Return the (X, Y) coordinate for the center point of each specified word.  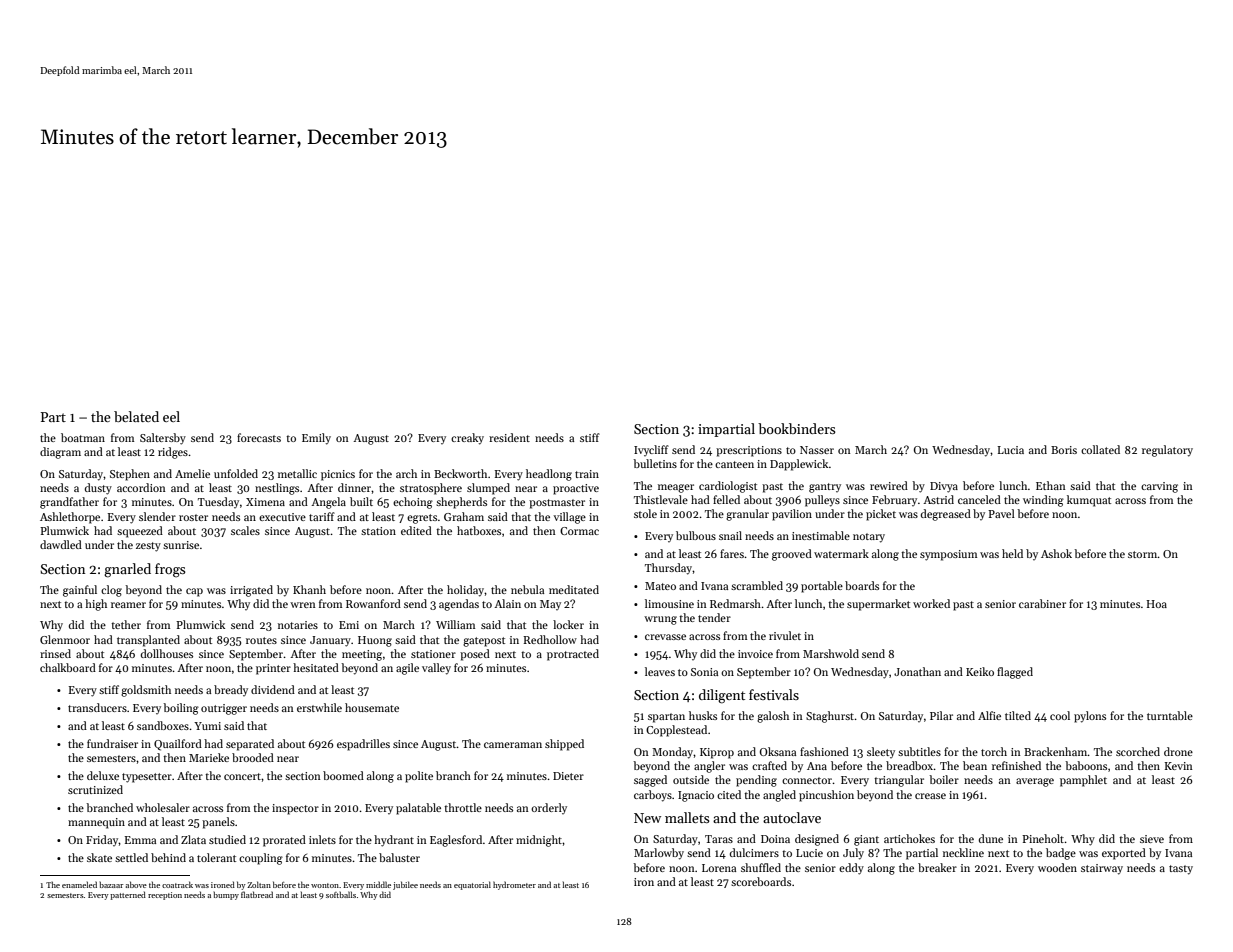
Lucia (1010, 450)
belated (136, 416)
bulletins (655, 463)
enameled (79, 884)
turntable (1170, 715)
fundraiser (112, 743)
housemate (372, 707)
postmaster (557, 504)
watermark (841, 553)
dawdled (61, 544)
